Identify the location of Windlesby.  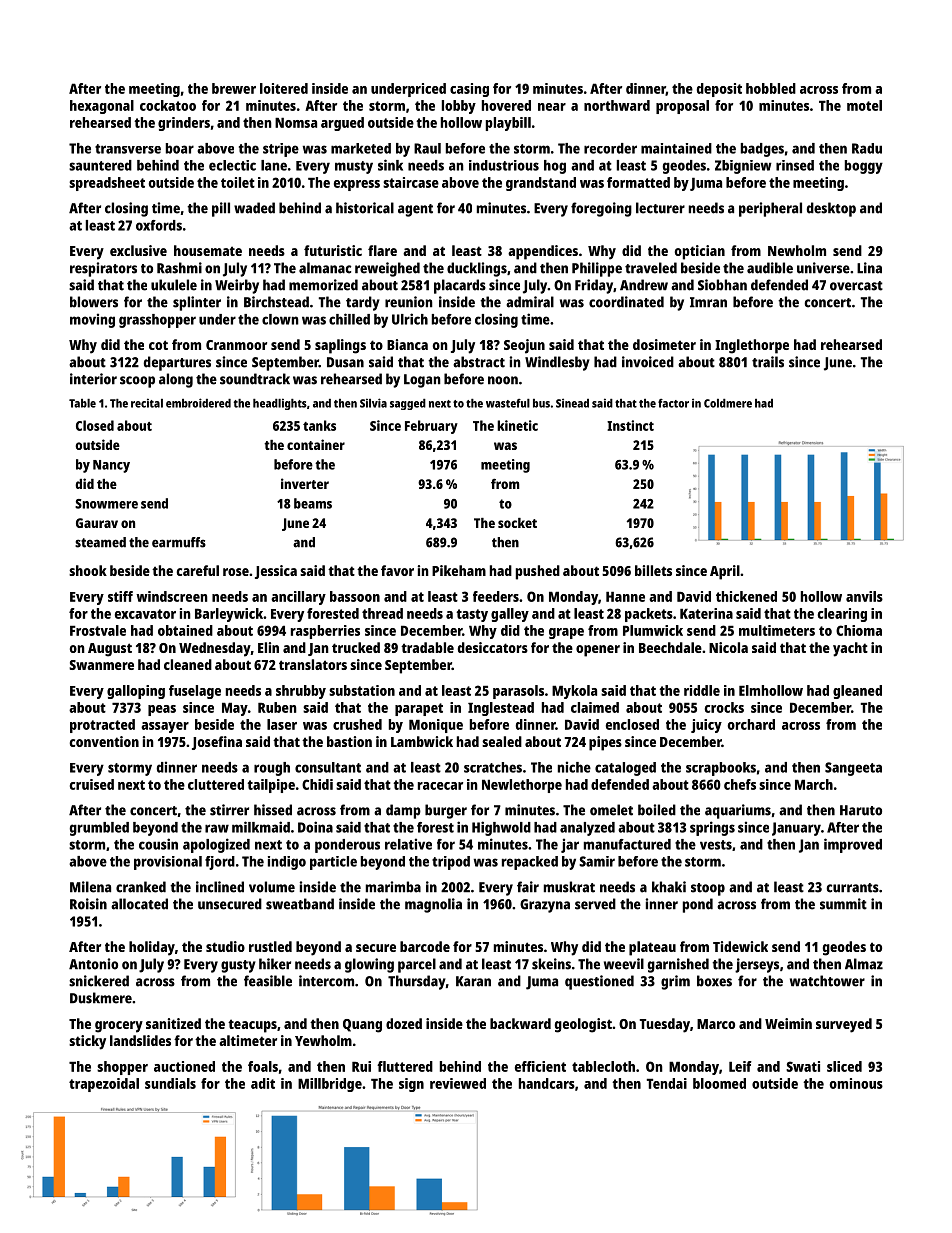
(557, 363).
